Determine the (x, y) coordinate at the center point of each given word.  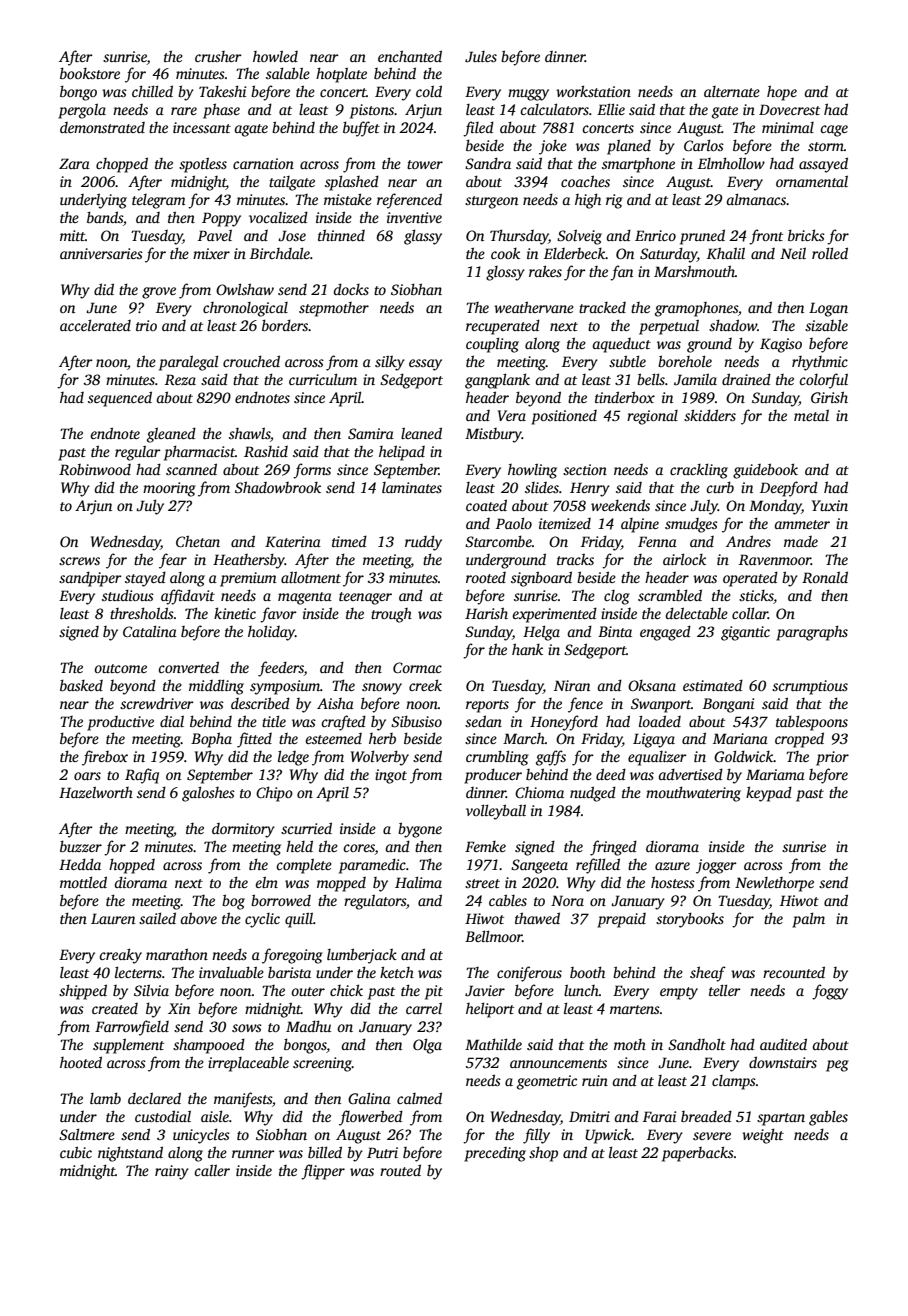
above (198, 918)
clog (617, 597)
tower (425, 164)
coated (486, 505)
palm (808, 920)
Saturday (668, 255)
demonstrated (102, 127)
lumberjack (362, 956)
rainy (172, 1172)
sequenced (120, 399)
